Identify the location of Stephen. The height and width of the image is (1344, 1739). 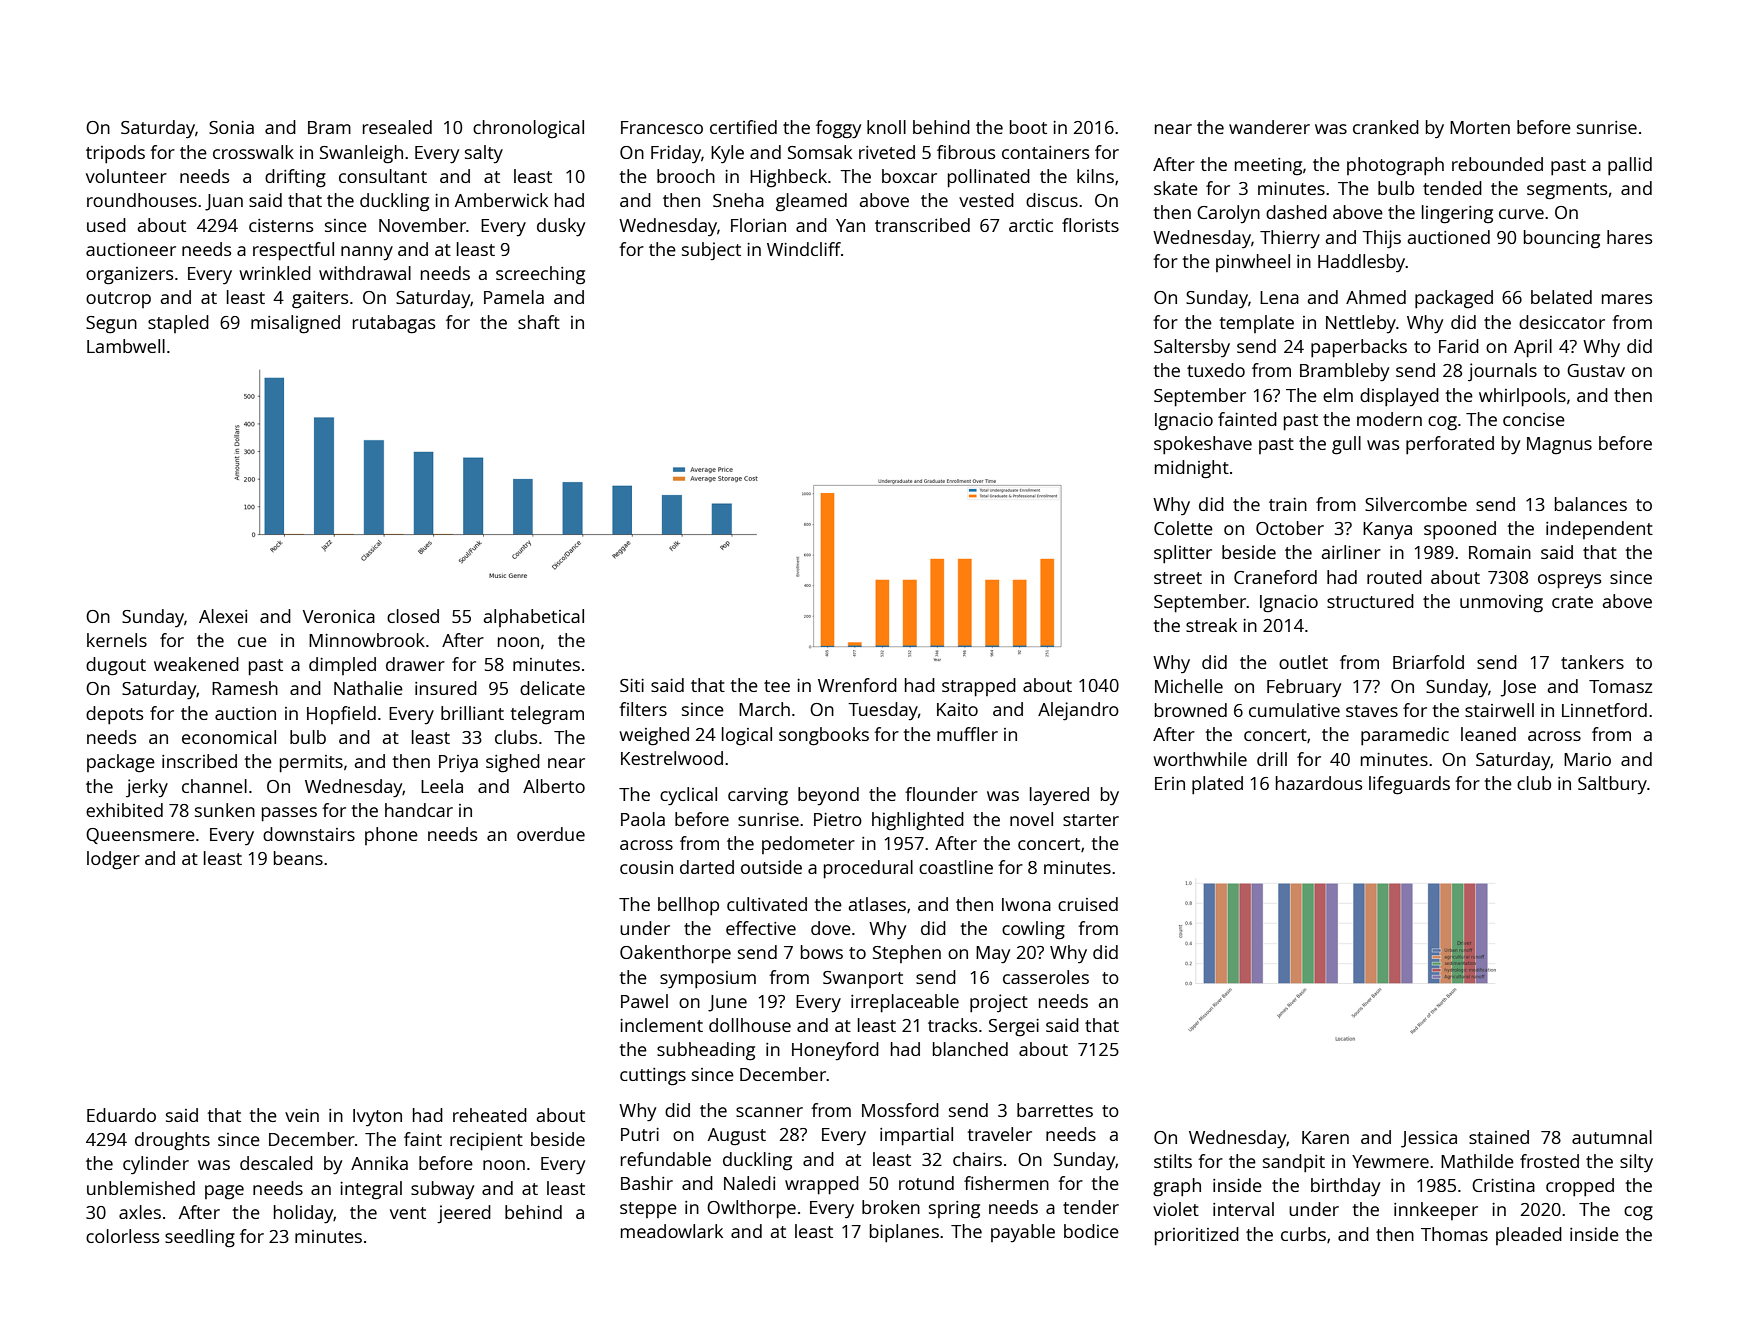
(907, 954).
